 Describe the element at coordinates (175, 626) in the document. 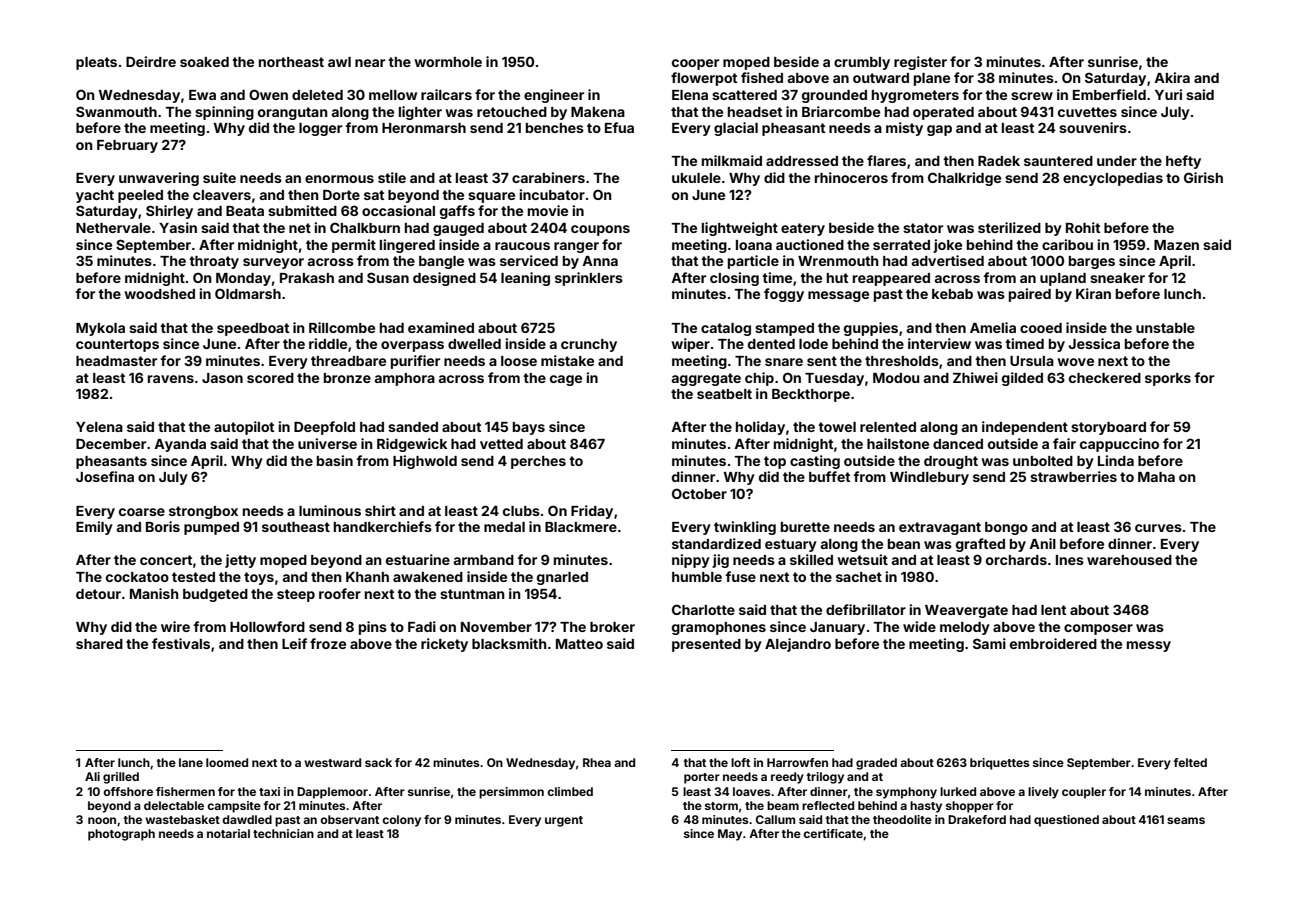

I see `wire` at that location.
